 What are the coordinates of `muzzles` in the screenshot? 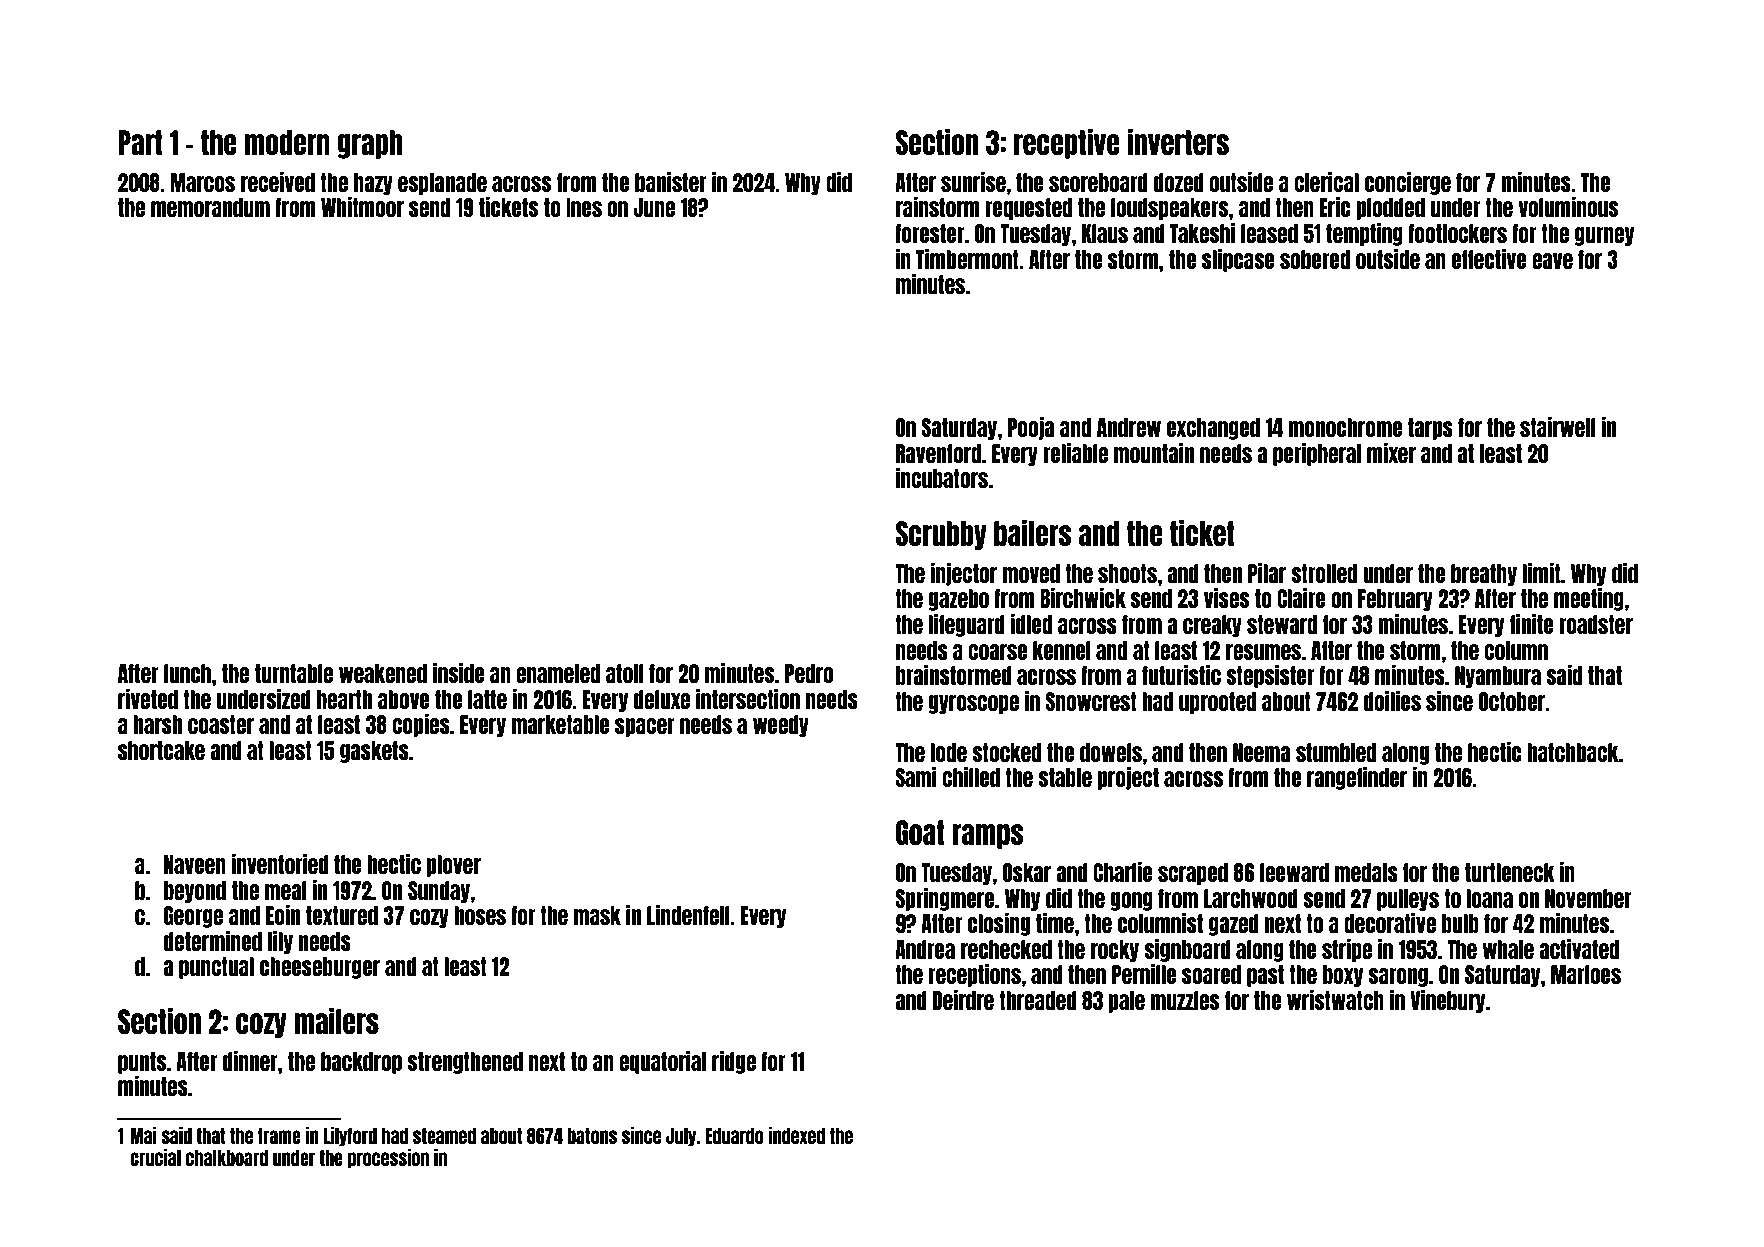 It's located at (1184, 1000).
